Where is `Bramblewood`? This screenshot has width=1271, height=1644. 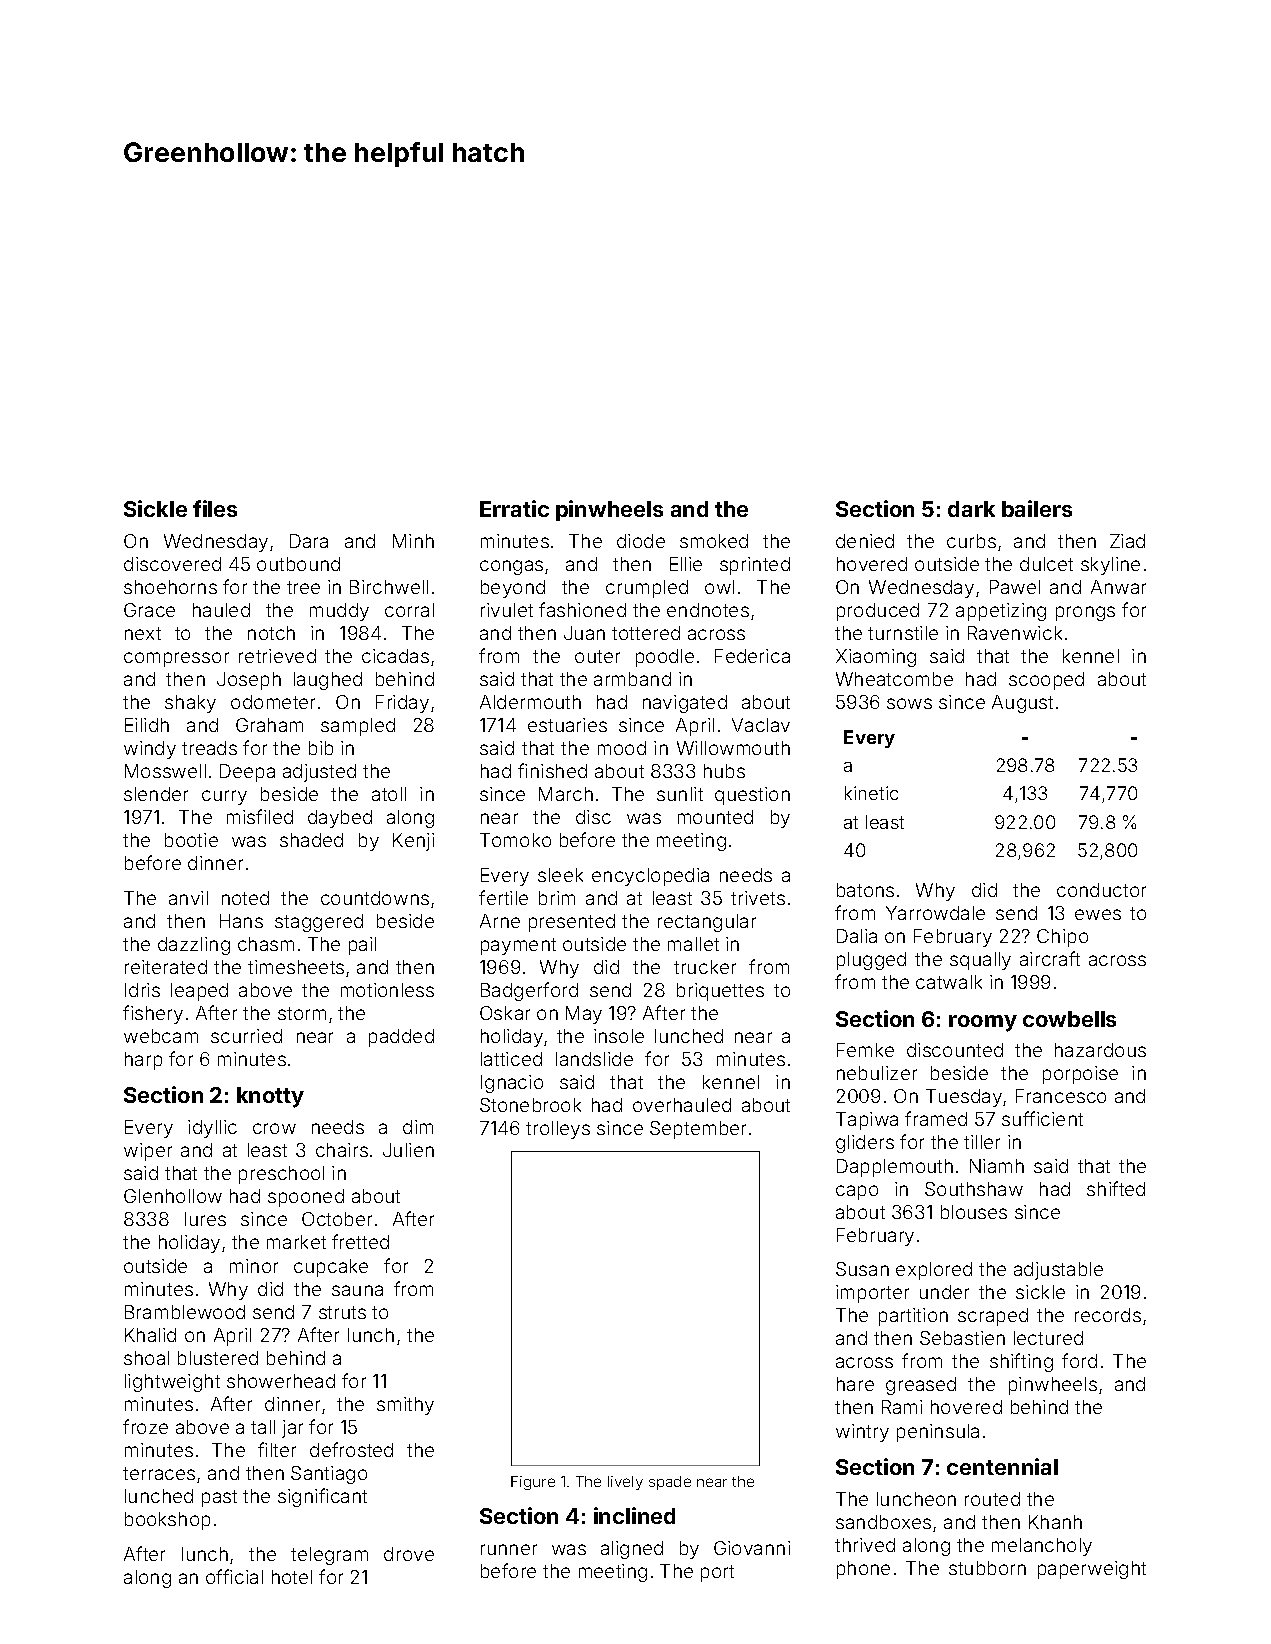
Bramblewood is located at coordinates (185, 1312).
